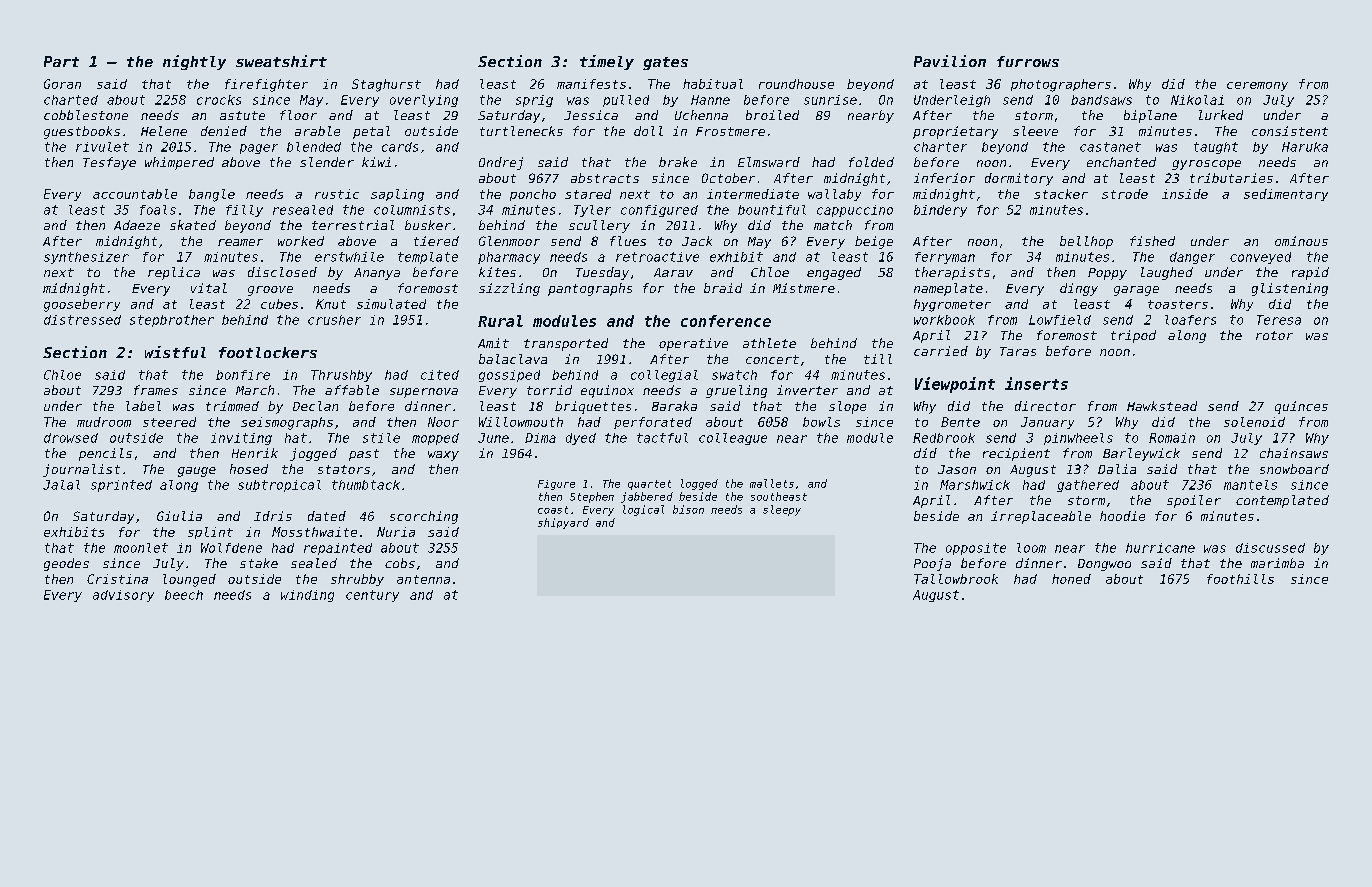 Image resolution: width=1372 pixels, height=887 pixels. I want to click on collegial, so click(664, 376).
